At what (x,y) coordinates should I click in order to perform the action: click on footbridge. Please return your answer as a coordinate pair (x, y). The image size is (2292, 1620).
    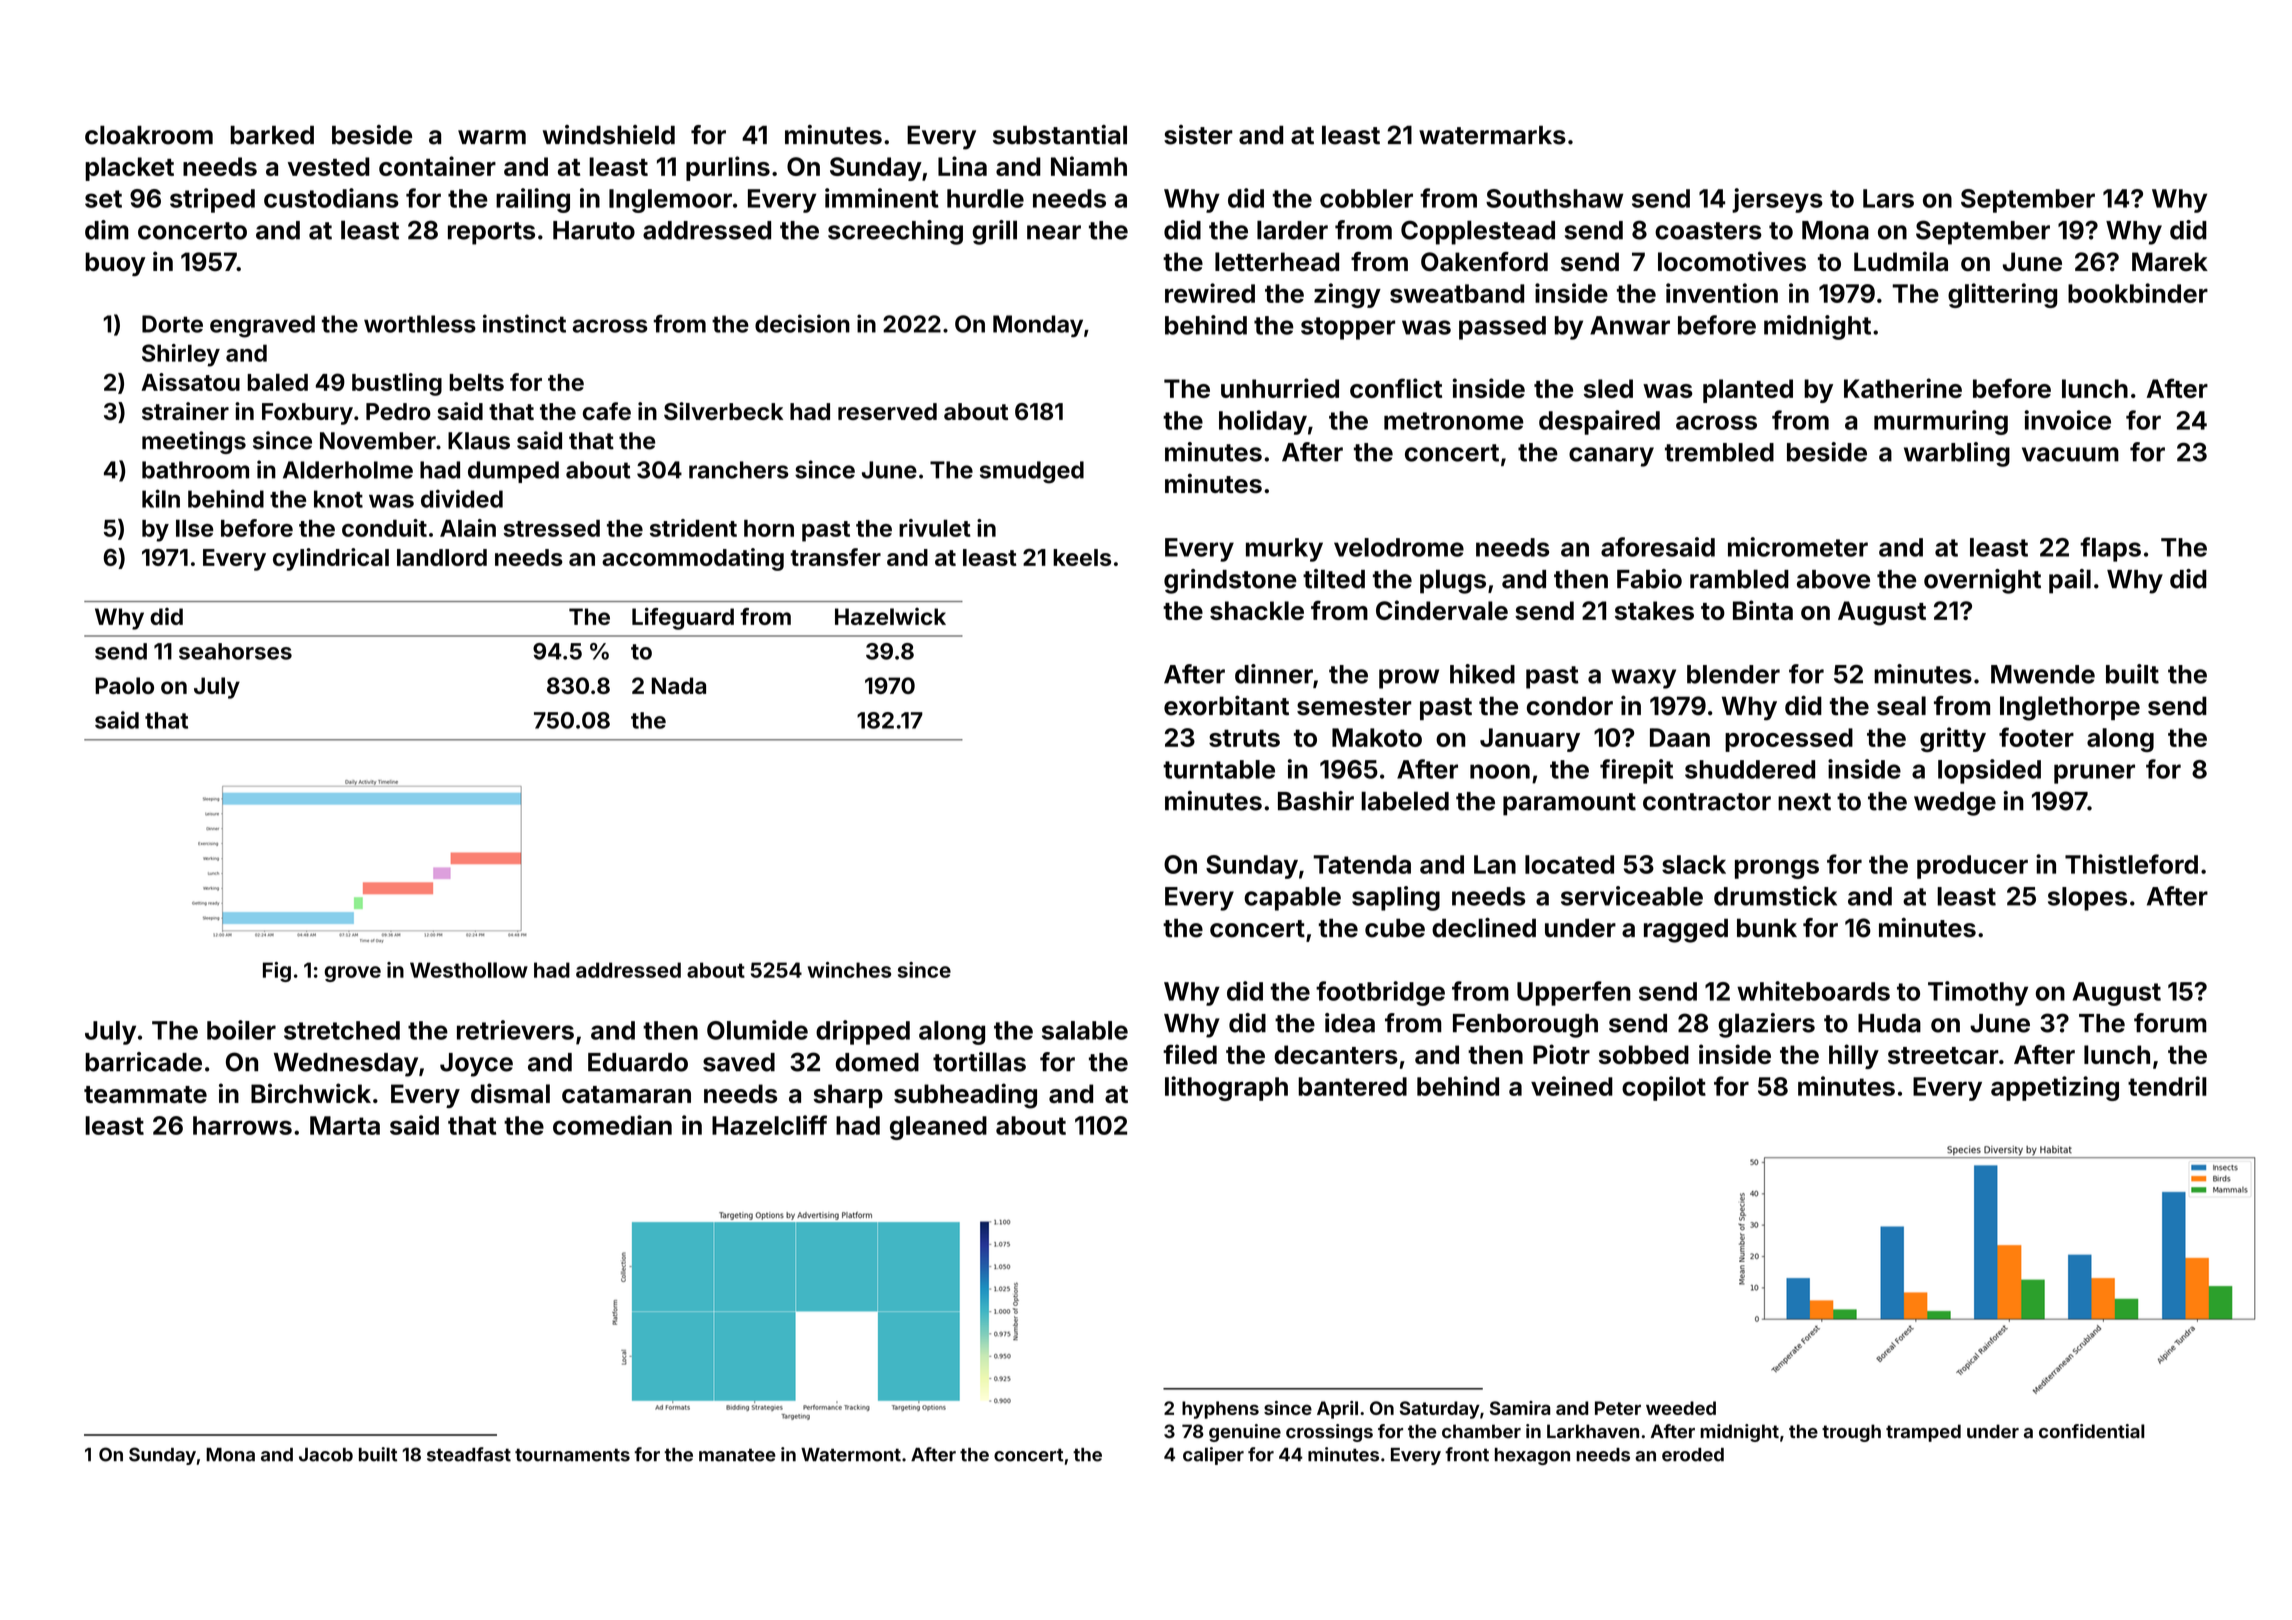
    Looking at the image, I should click on (1380, 993).
